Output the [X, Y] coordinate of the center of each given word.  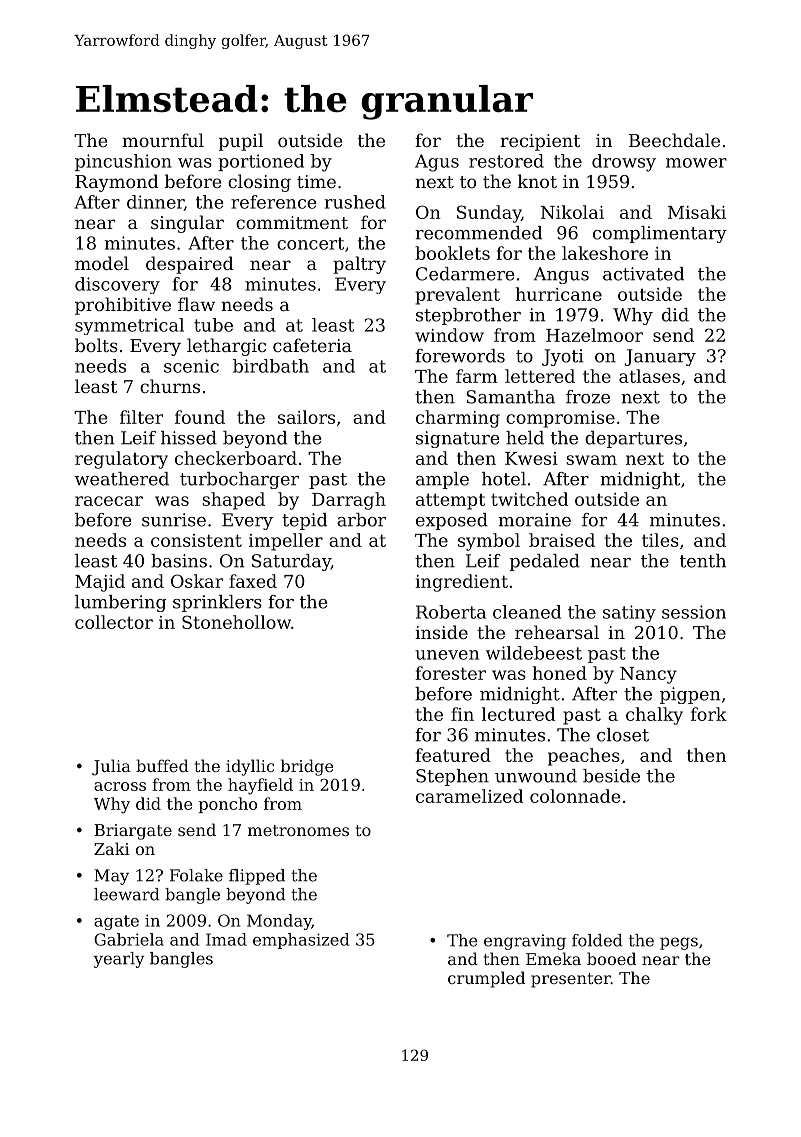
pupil [241, 142]
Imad [226, 939]
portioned [261, 162]
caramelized [469, 796]
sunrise [174, 520]
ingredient [461, 583]
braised [562, 540]
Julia [111, 767]
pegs [679, 943]
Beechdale [674, 140]
